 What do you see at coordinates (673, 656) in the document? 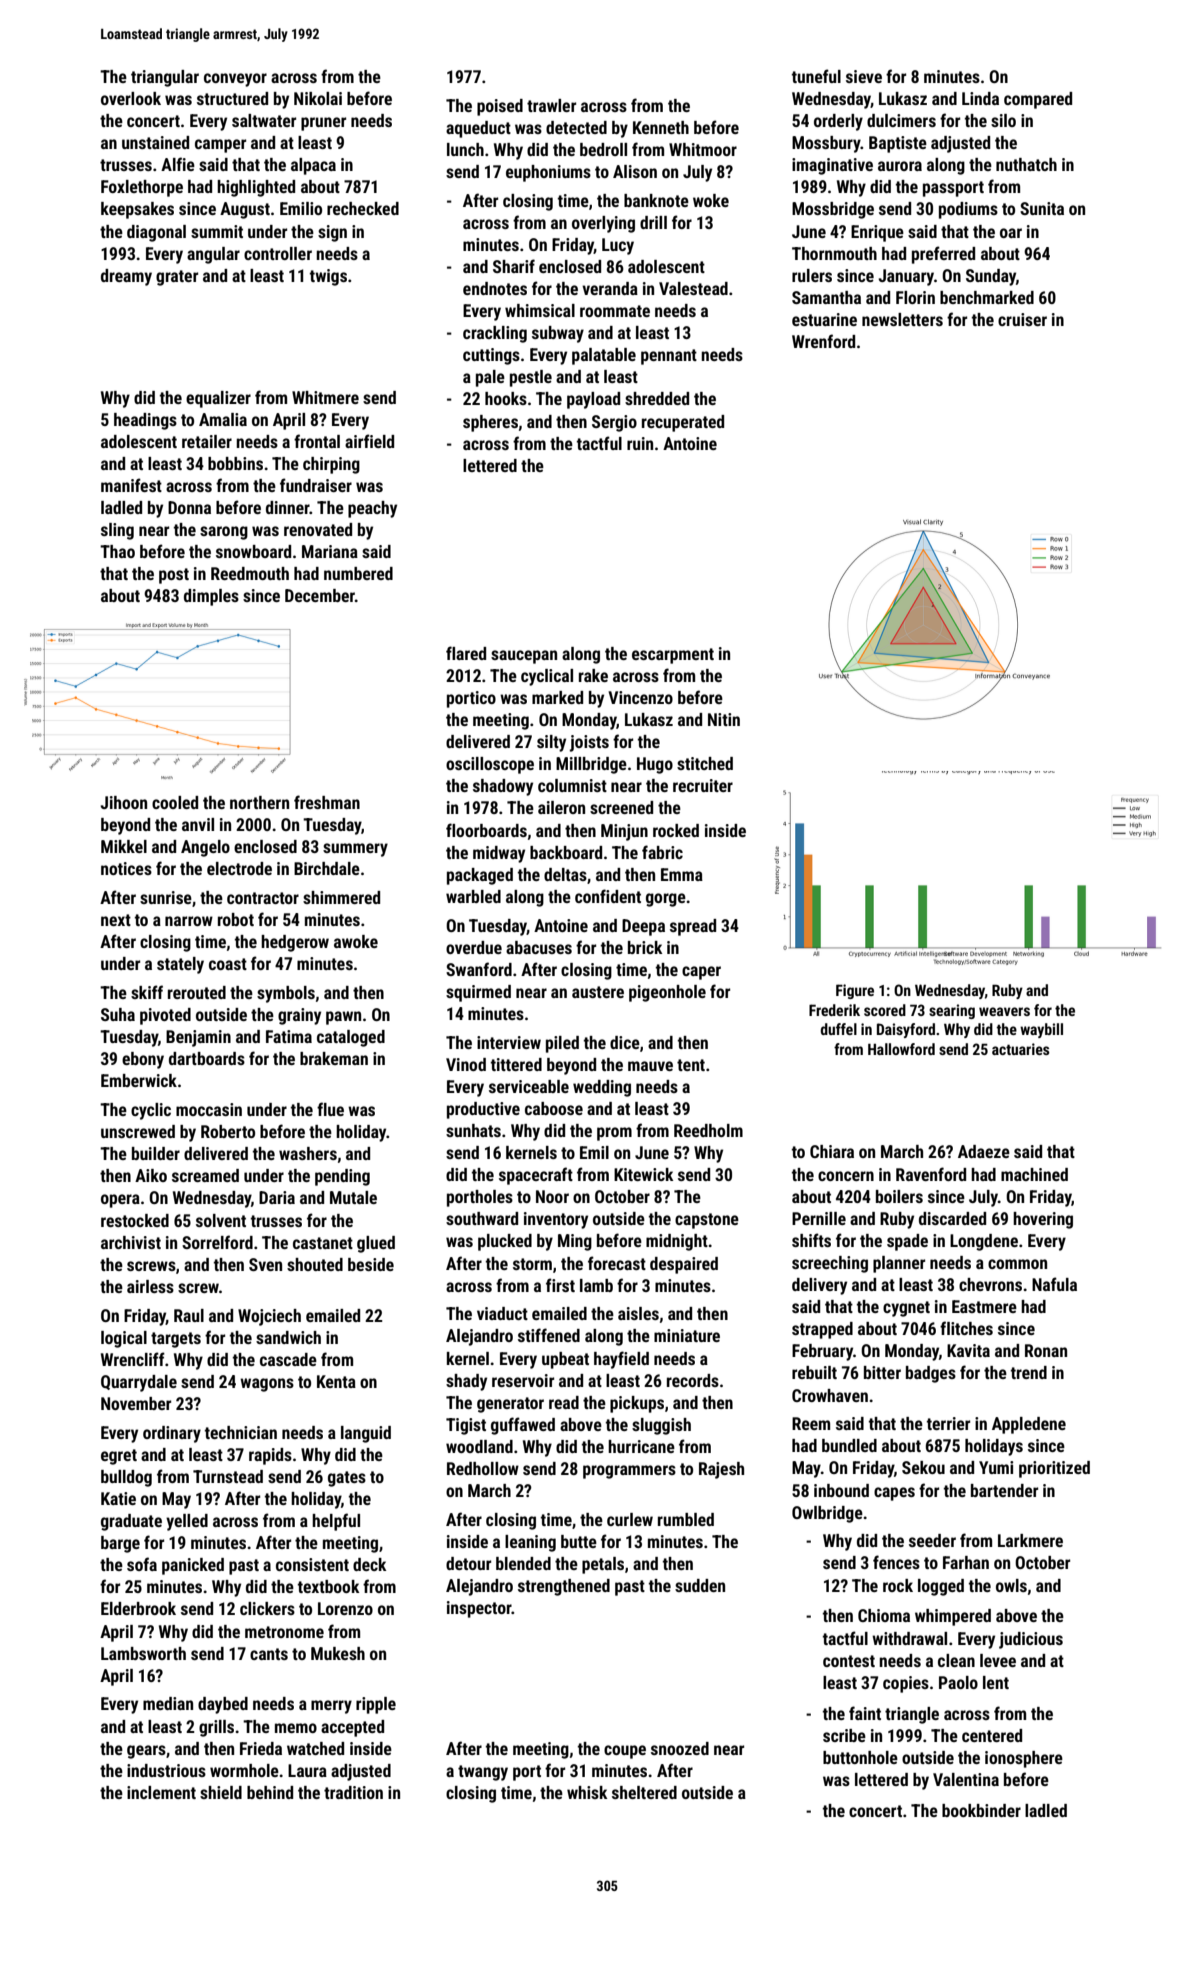
I see `escarpment` at bounding box center [673, 656].
